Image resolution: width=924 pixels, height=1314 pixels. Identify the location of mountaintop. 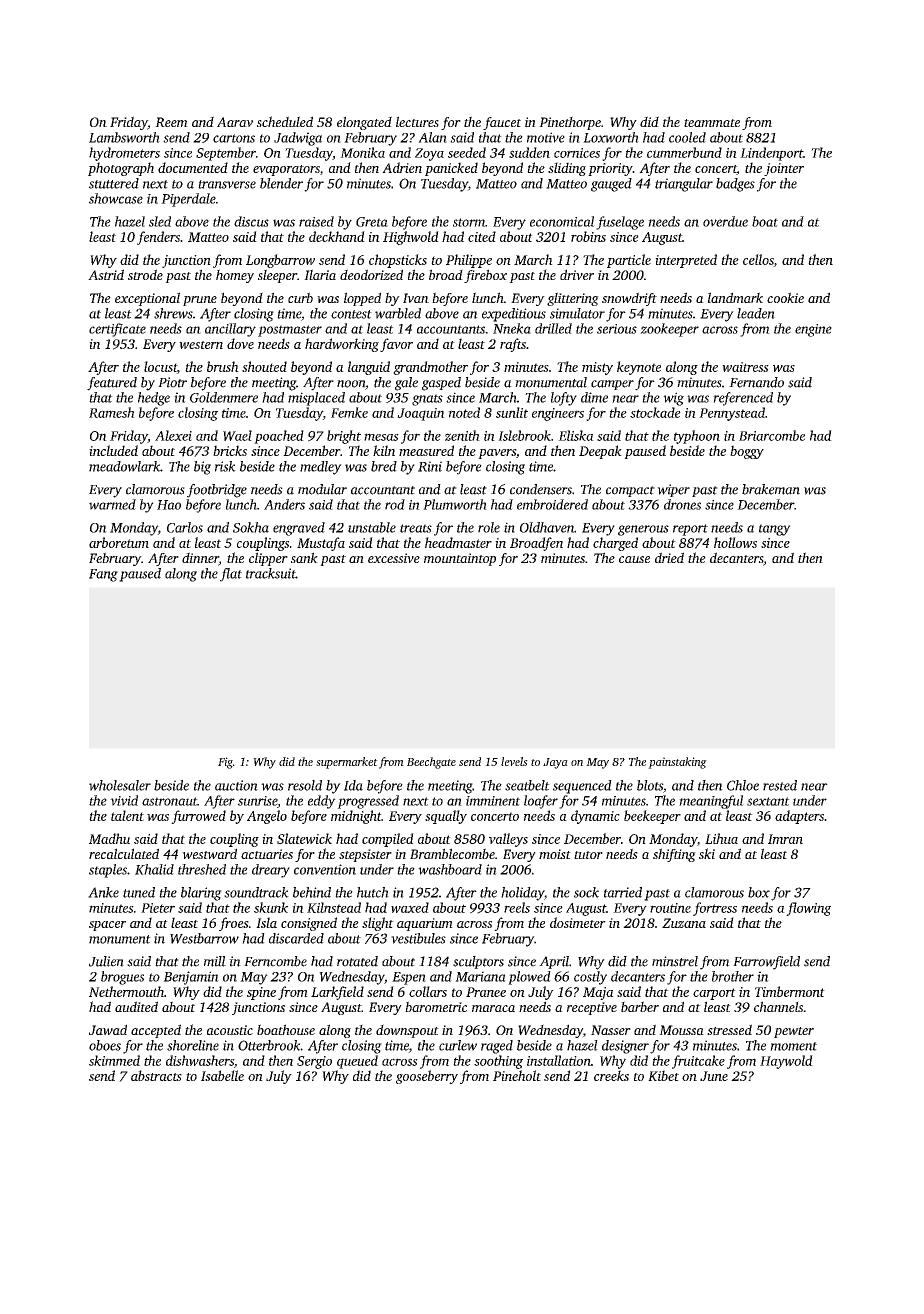
(460, 559).
